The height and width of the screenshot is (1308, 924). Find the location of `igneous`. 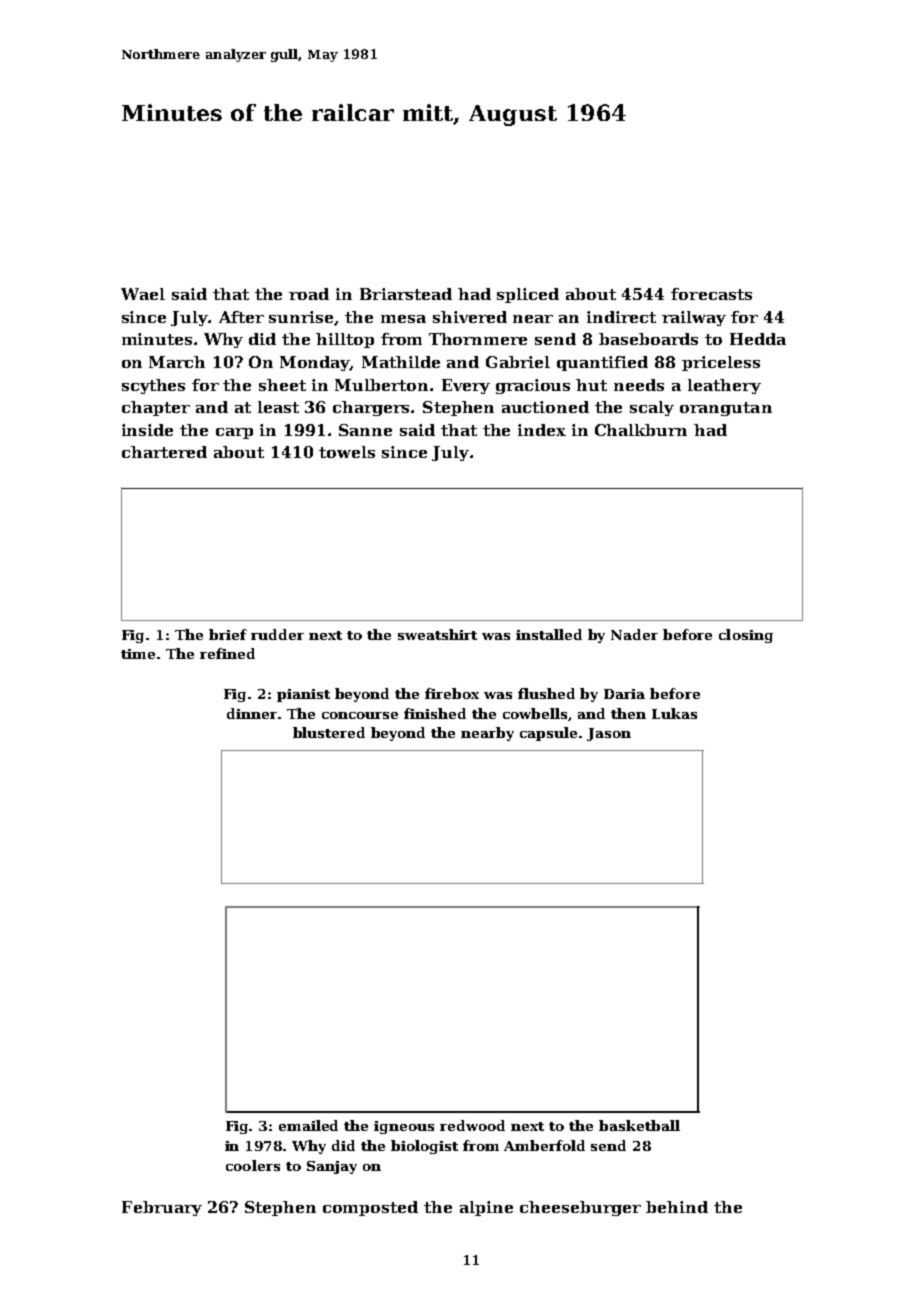

igneous is located at coordinates (404, 1127).
